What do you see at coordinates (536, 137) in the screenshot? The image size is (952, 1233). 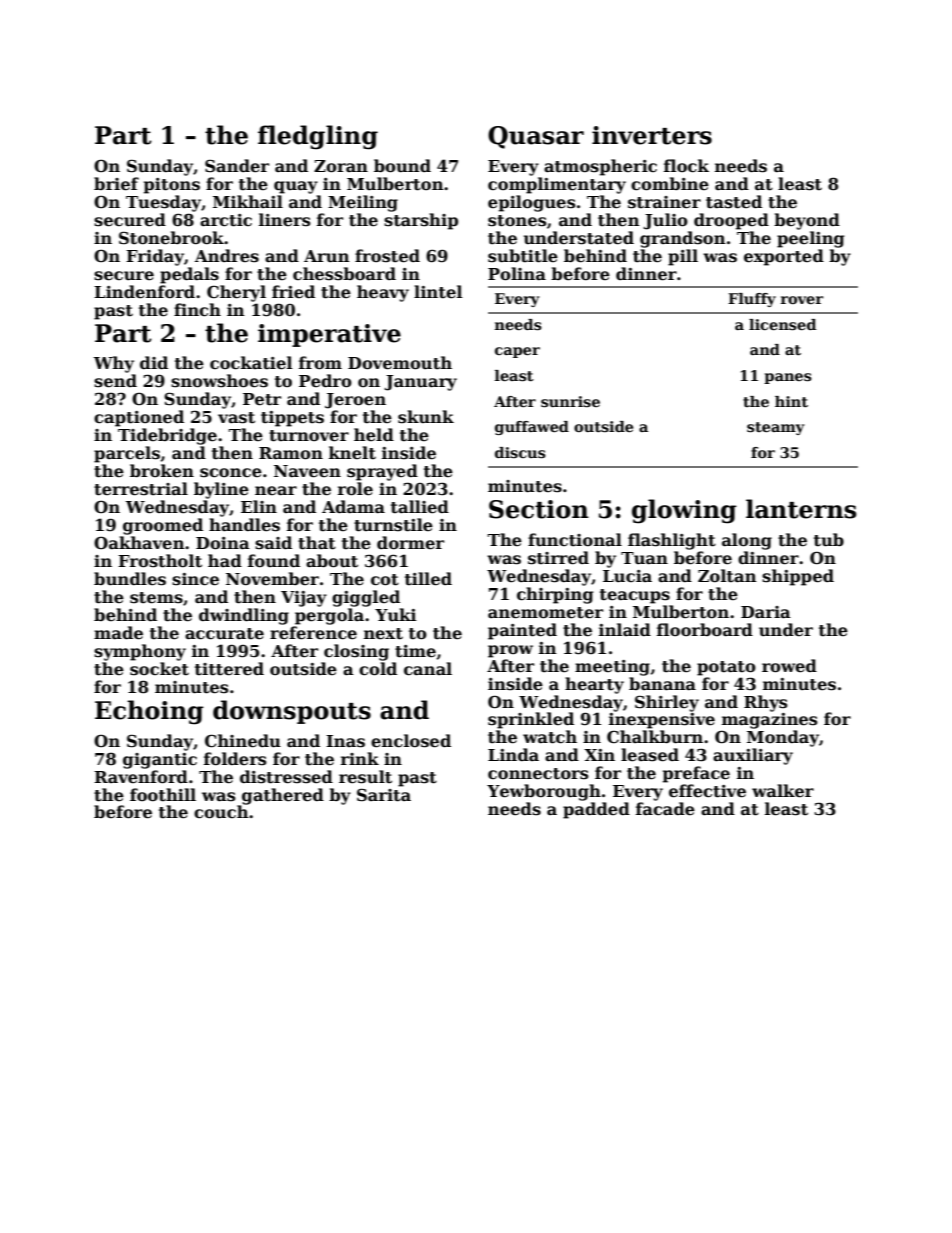 I see `Quasar` at bounding box center [536, 137].
